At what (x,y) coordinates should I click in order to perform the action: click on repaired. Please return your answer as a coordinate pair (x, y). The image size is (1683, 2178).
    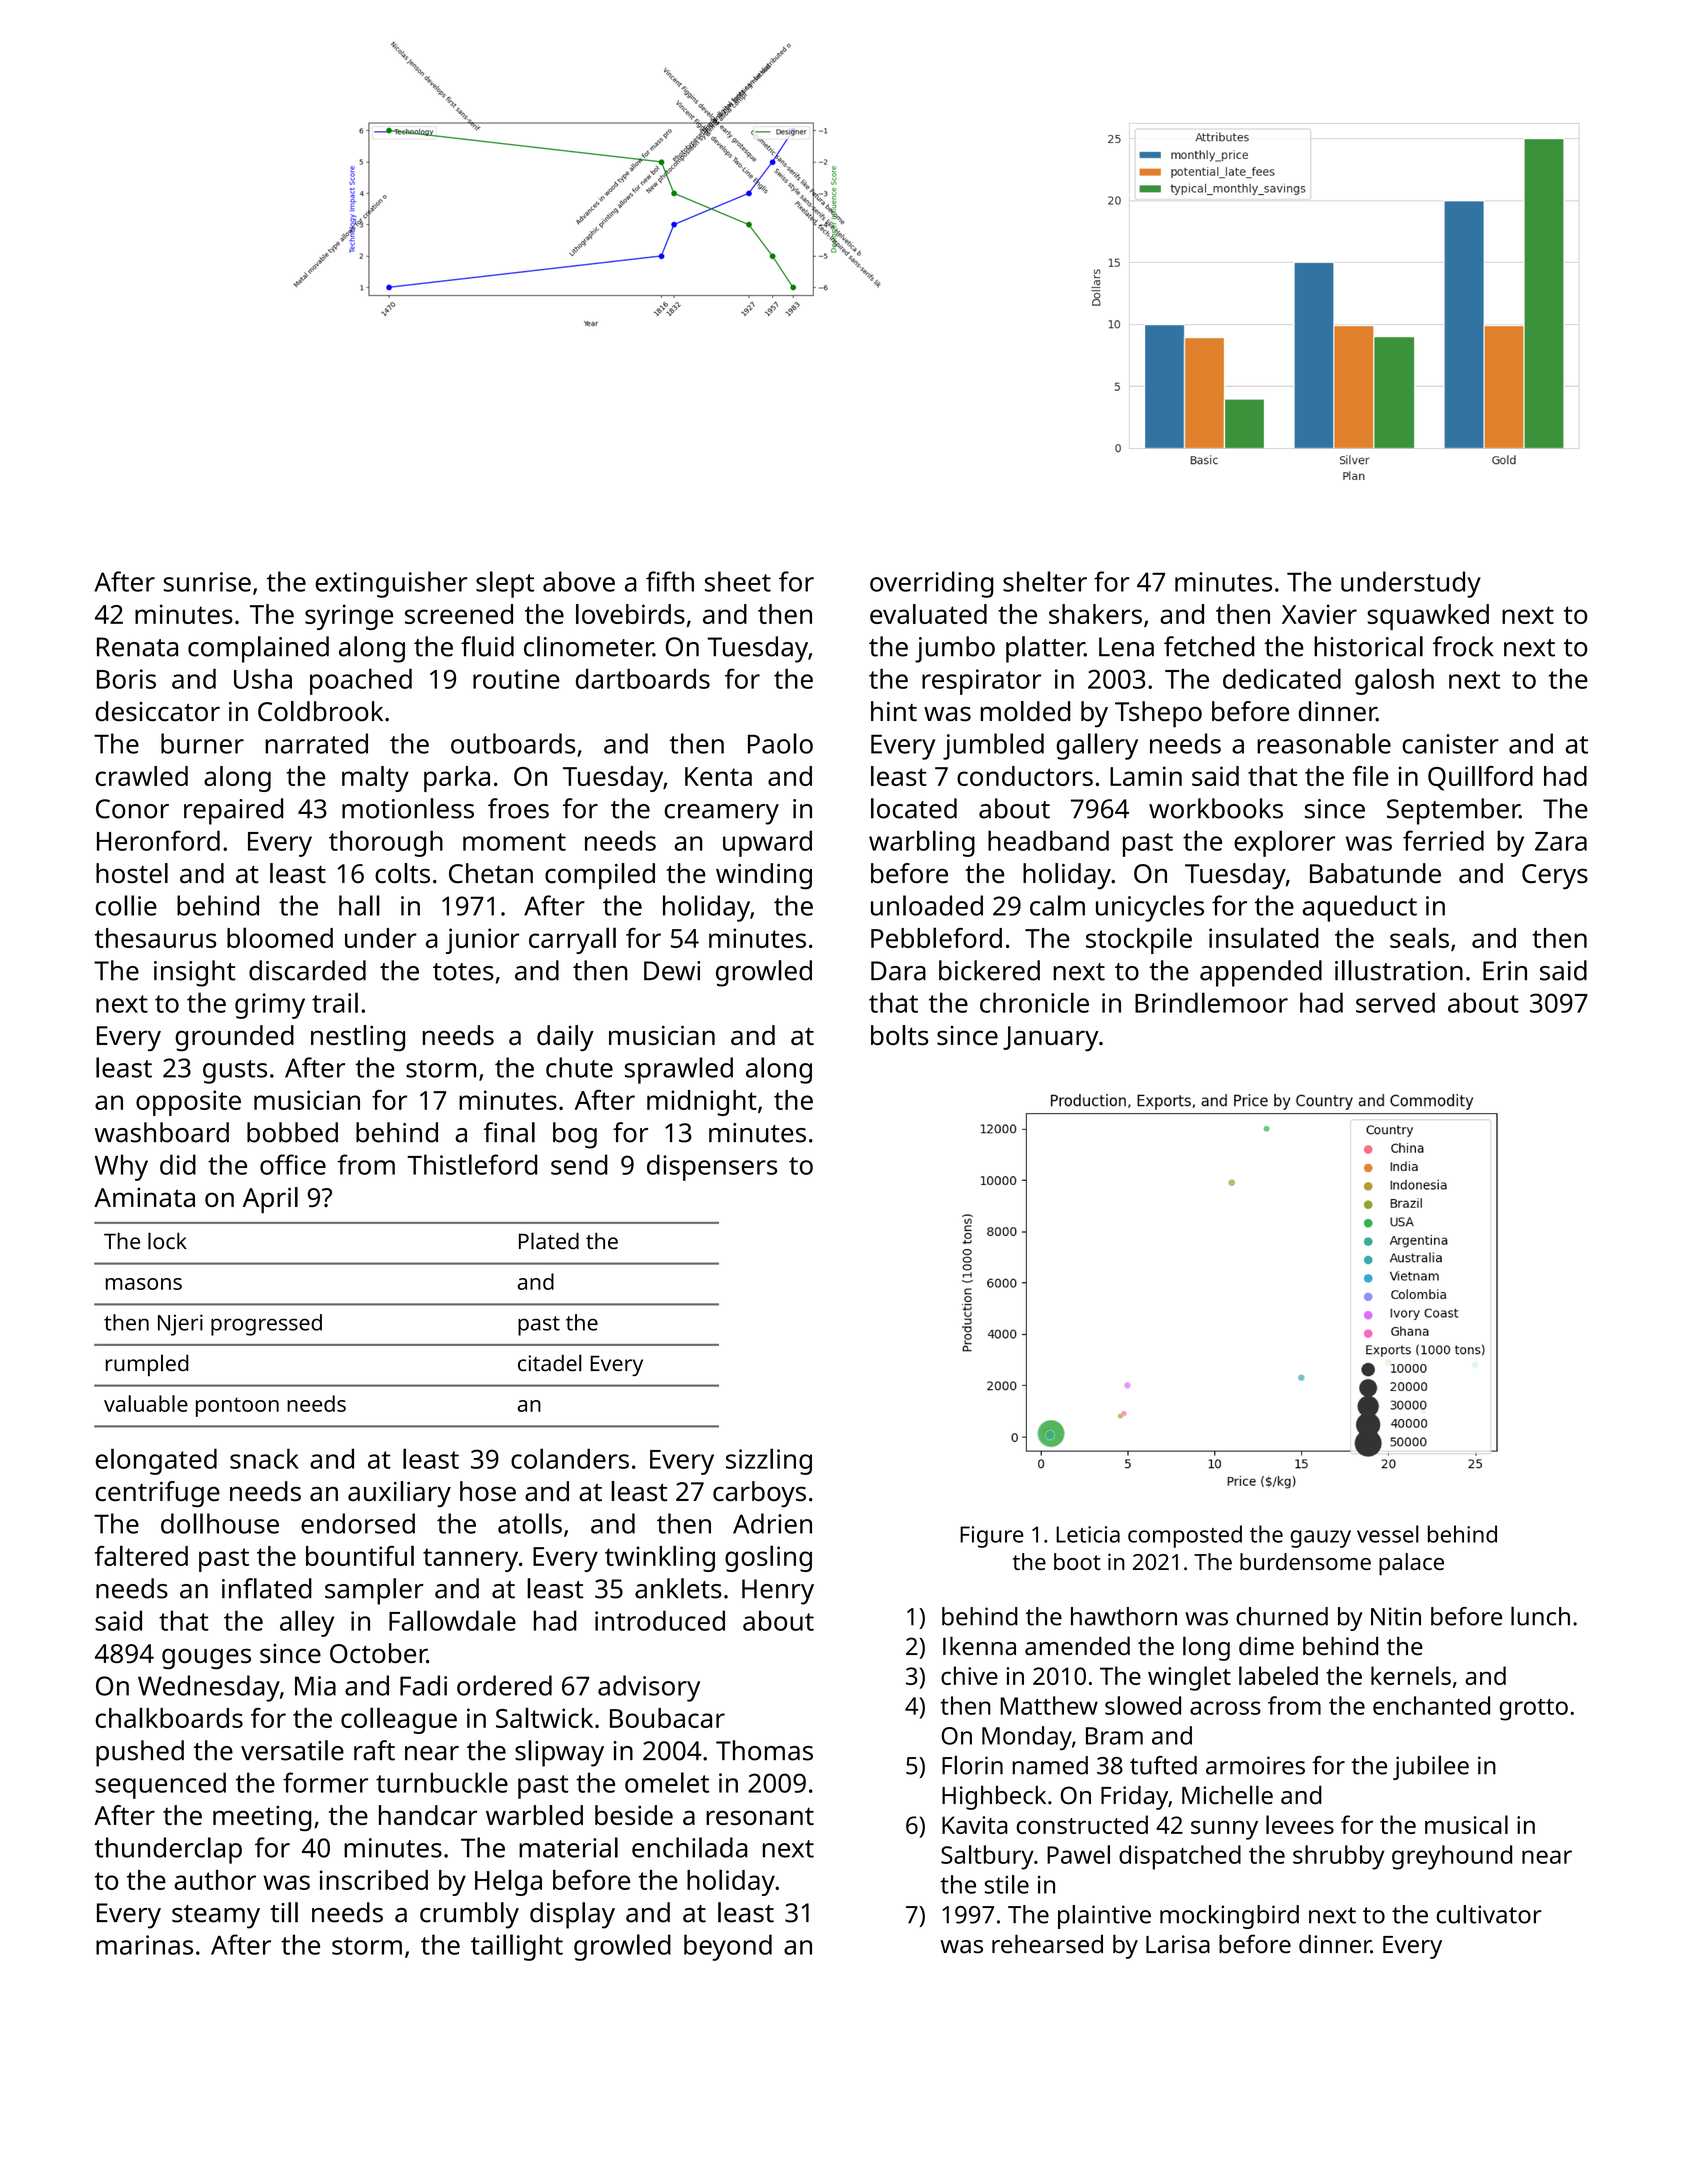
    Looking at the image, I should click on (233, 811).
